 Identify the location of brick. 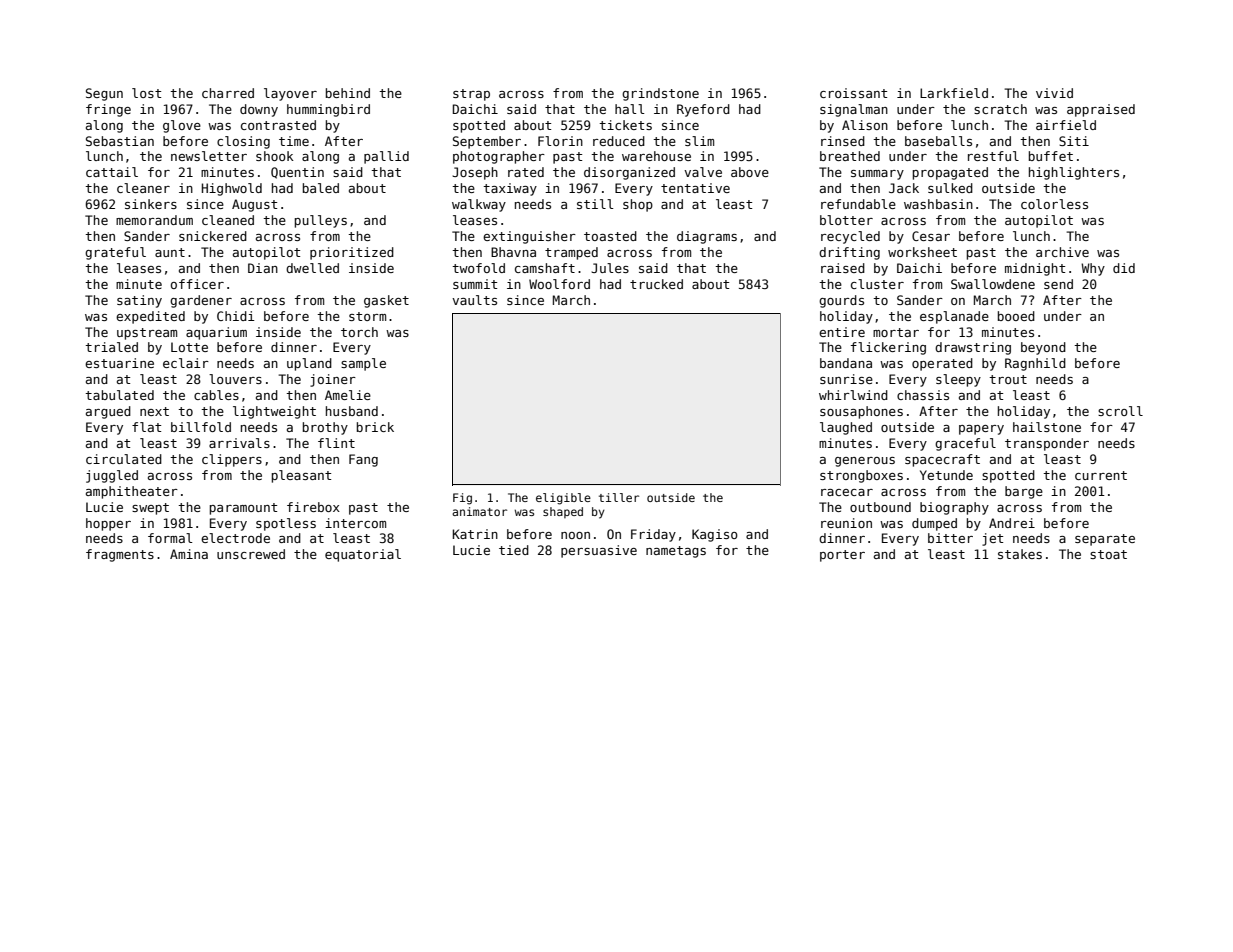
(375, 427).
